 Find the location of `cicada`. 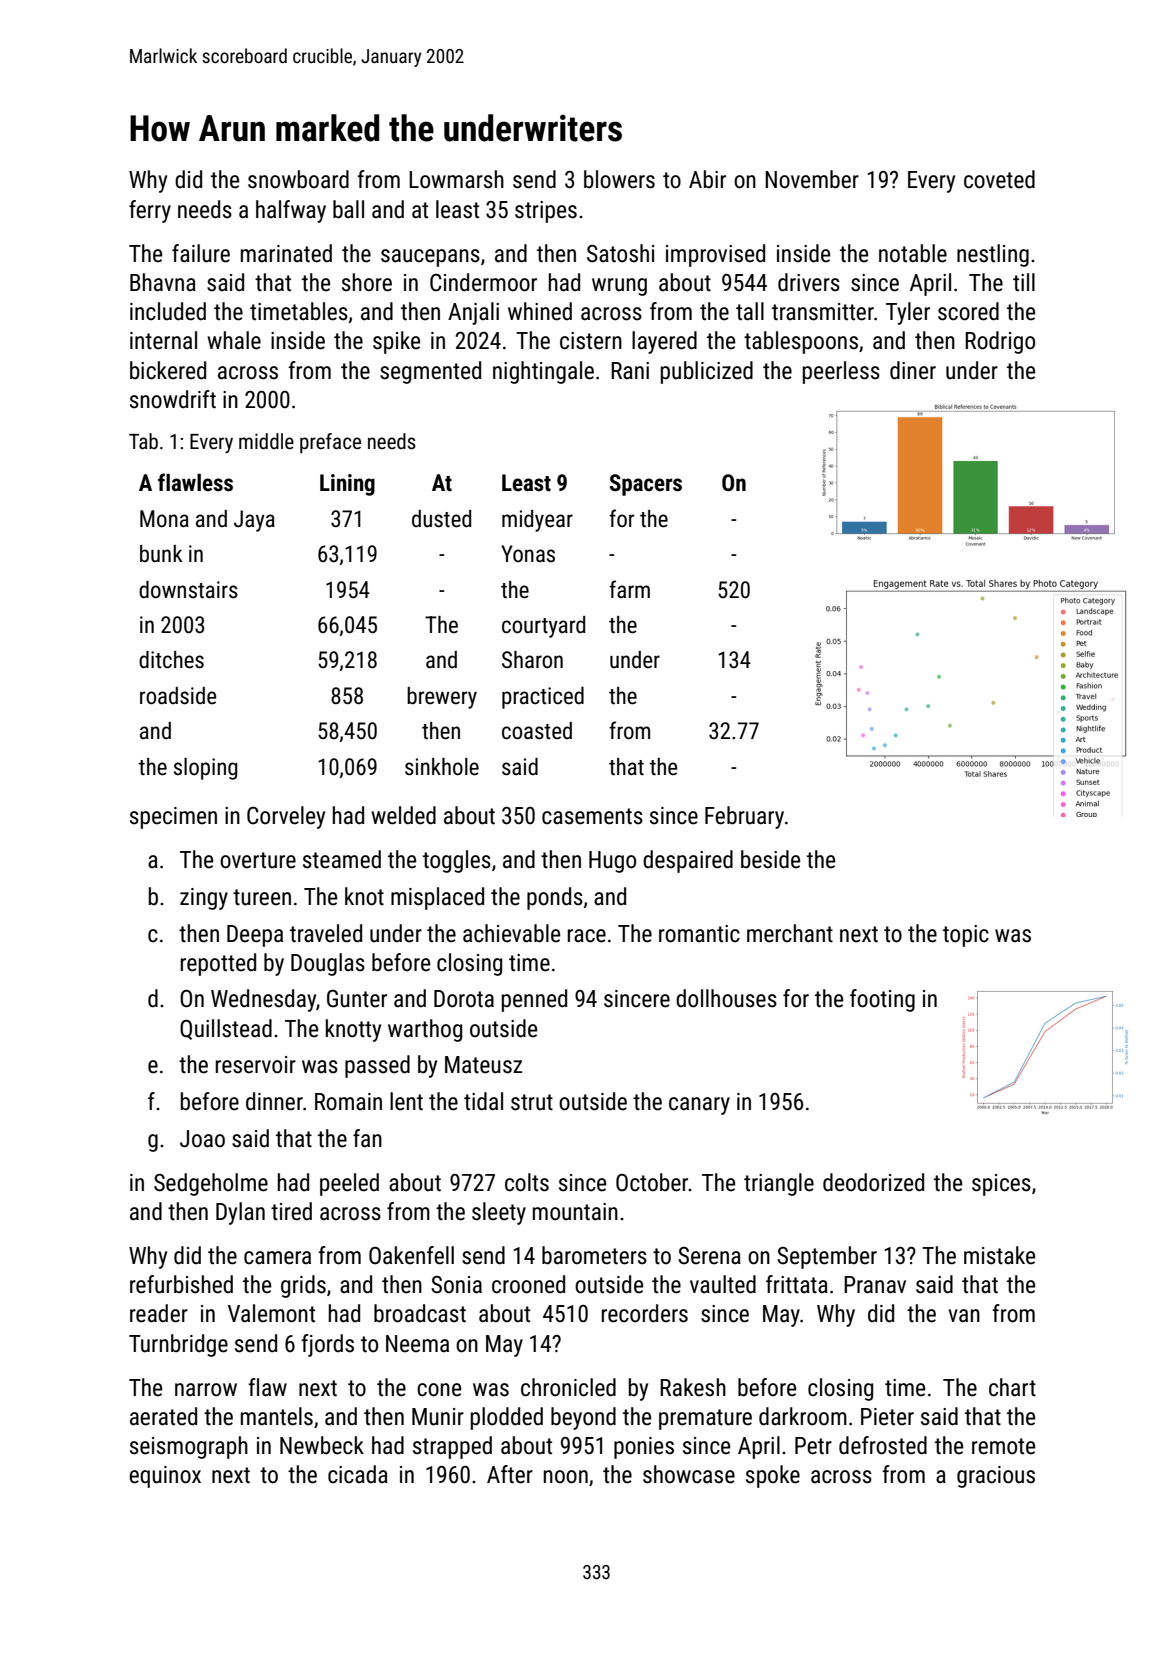

cicada is located at coordinates (358, 1474).
